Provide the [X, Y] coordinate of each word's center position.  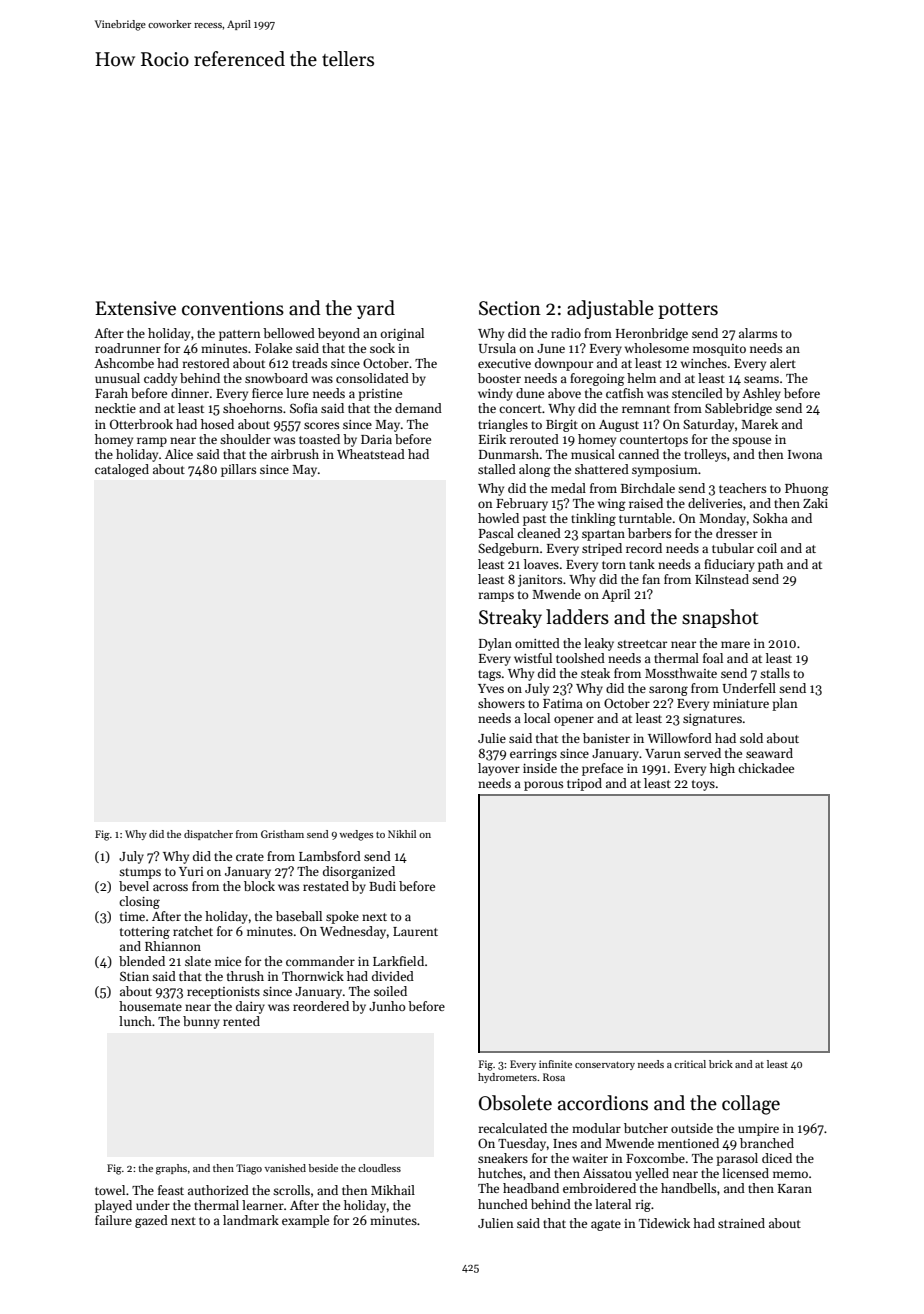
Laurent [415, 931]
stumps [140, 873]
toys [703, 785]
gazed [151, 1221]
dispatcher [208, 835]
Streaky [510, 618]
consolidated [372, 378]
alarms [758, 333]
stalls [775, 673]
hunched [503, 1204]
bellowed [289, 333]
